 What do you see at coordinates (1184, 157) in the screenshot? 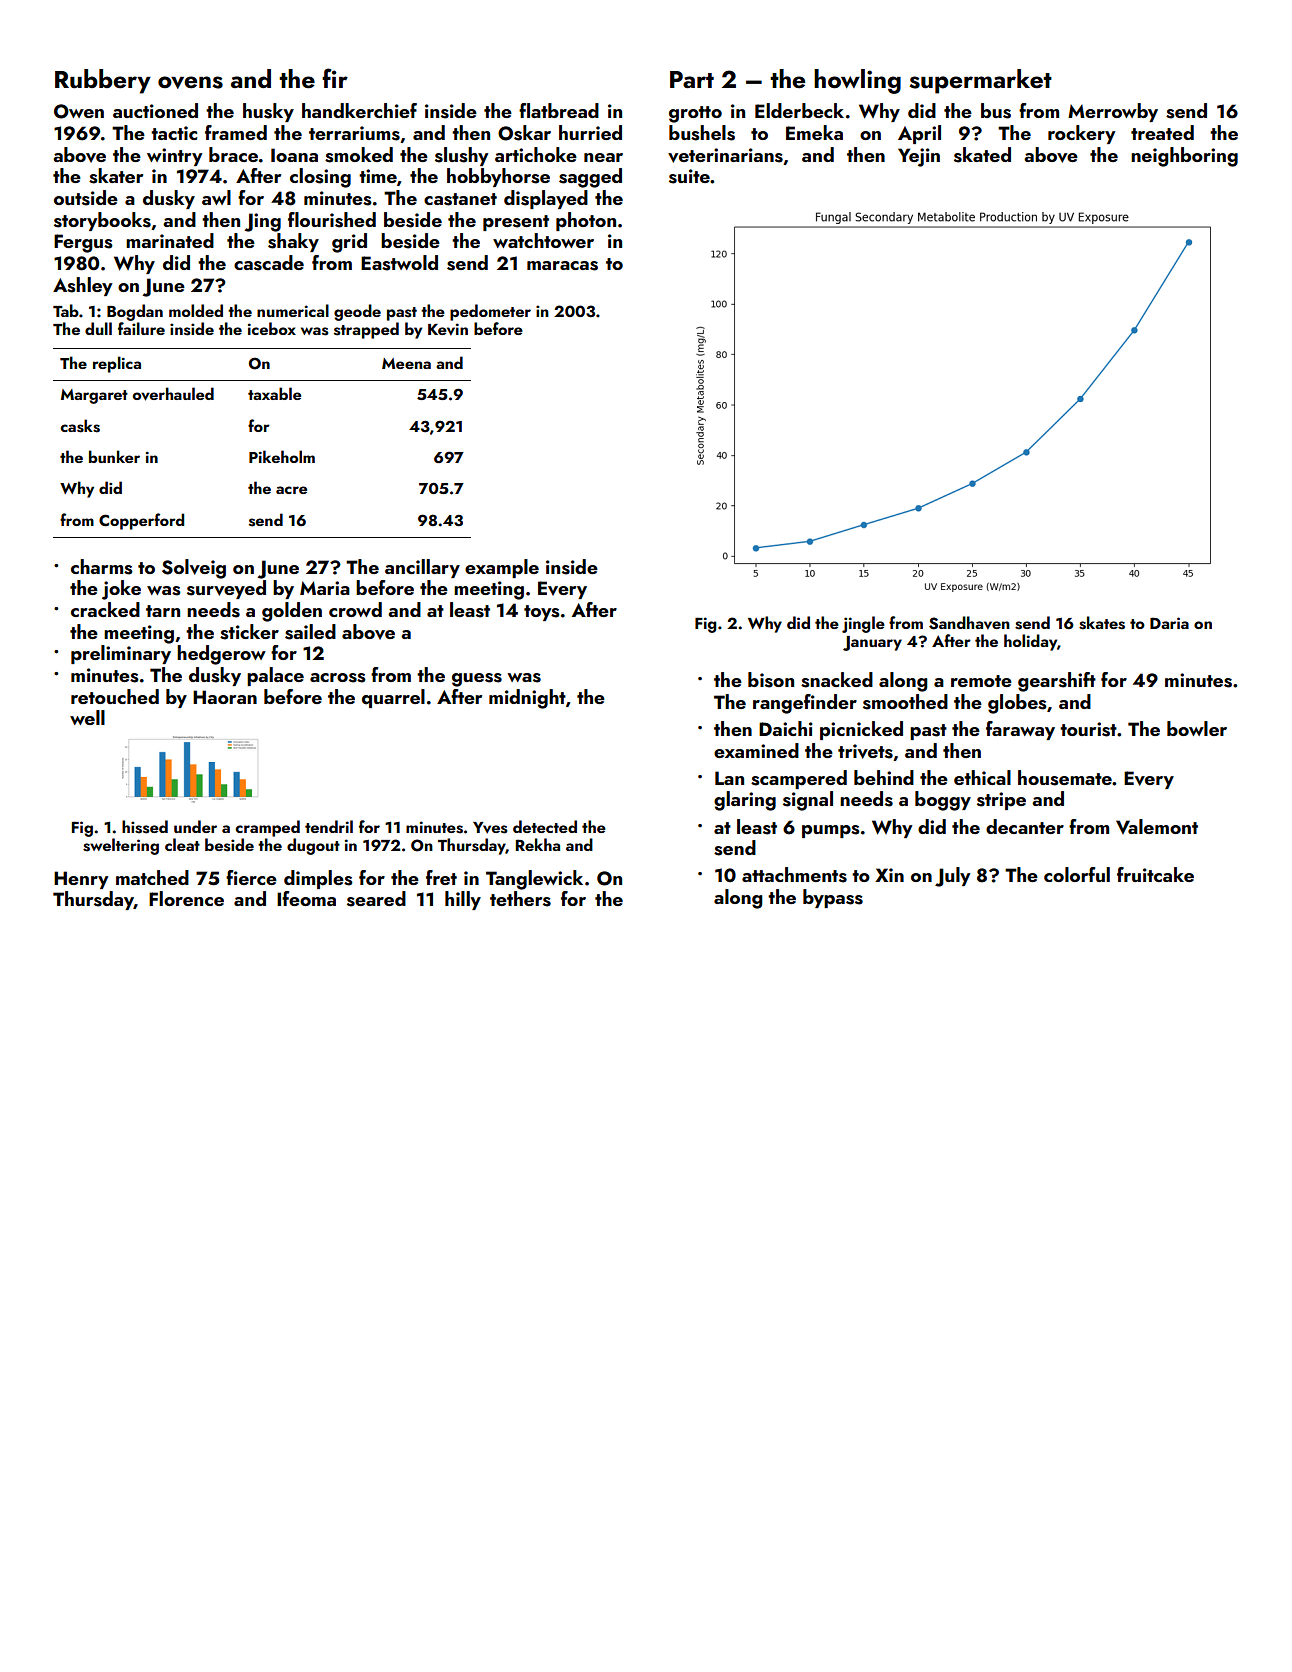
I see `neighboring` at bounding box center [1184, 157].
